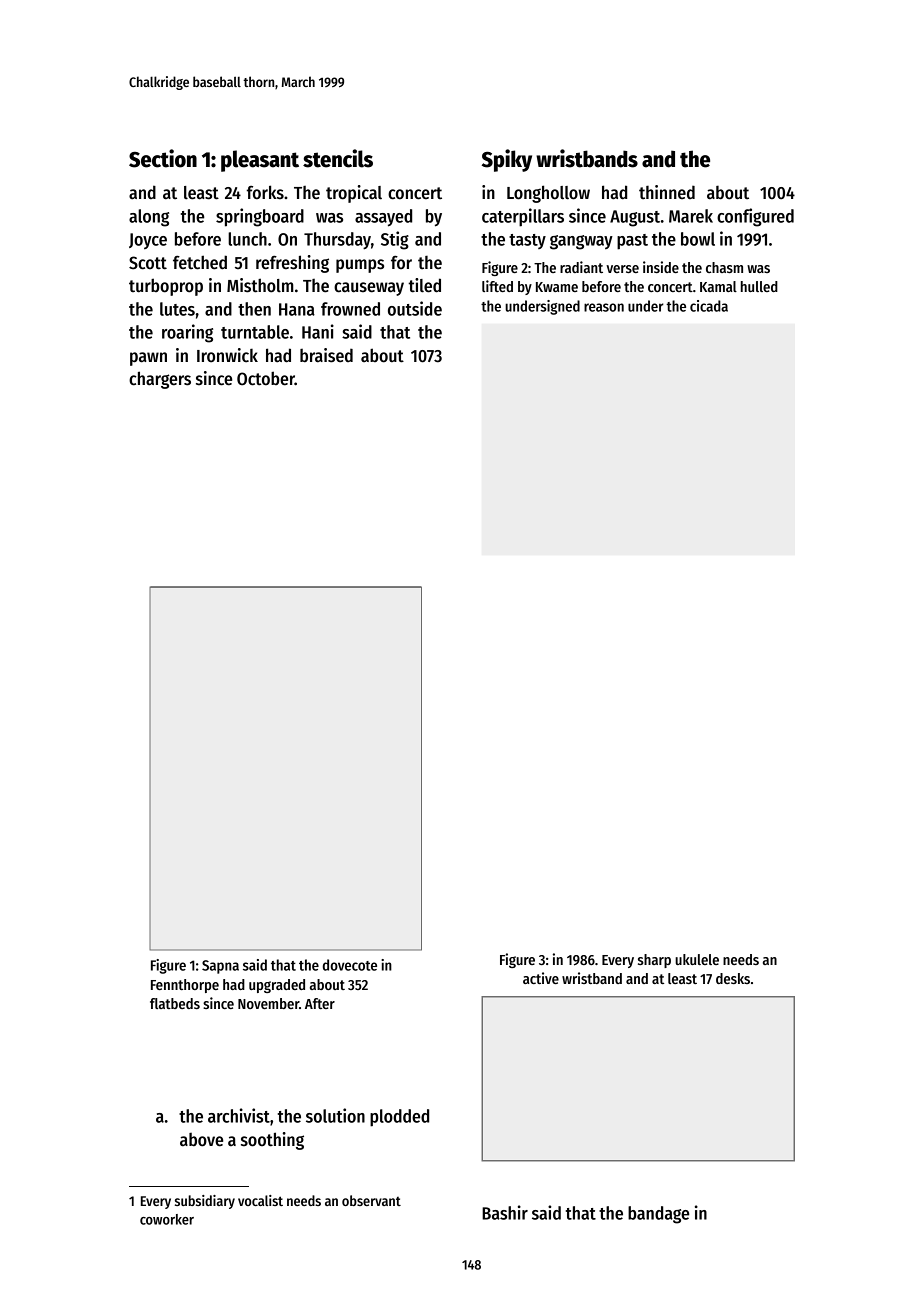  I want to click on dovecote, so click(350, 965).
